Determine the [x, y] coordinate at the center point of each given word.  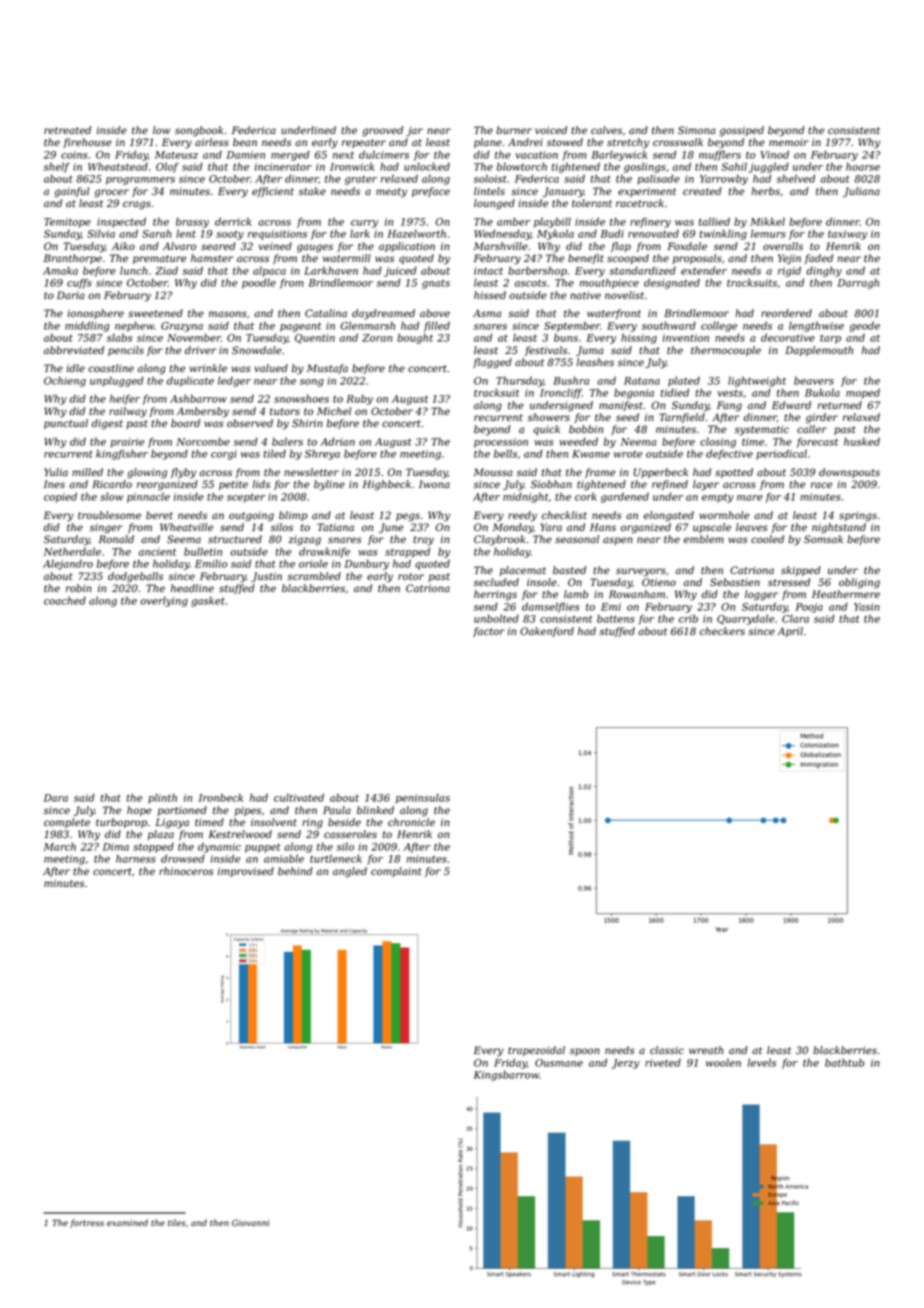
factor [489, 632]
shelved [796, 179]
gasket [208, 601]
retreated [67, 130]
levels [762, 1063]
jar [414, 131]
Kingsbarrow [506, 1075]
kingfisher [122, 454]
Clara [795, 618]
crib [688, 619]
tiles [177, 1222]
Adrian [337, 441]
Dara [56, 798]
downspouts [849, 473]
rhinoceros [186, 871]
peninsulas [423, 798]
